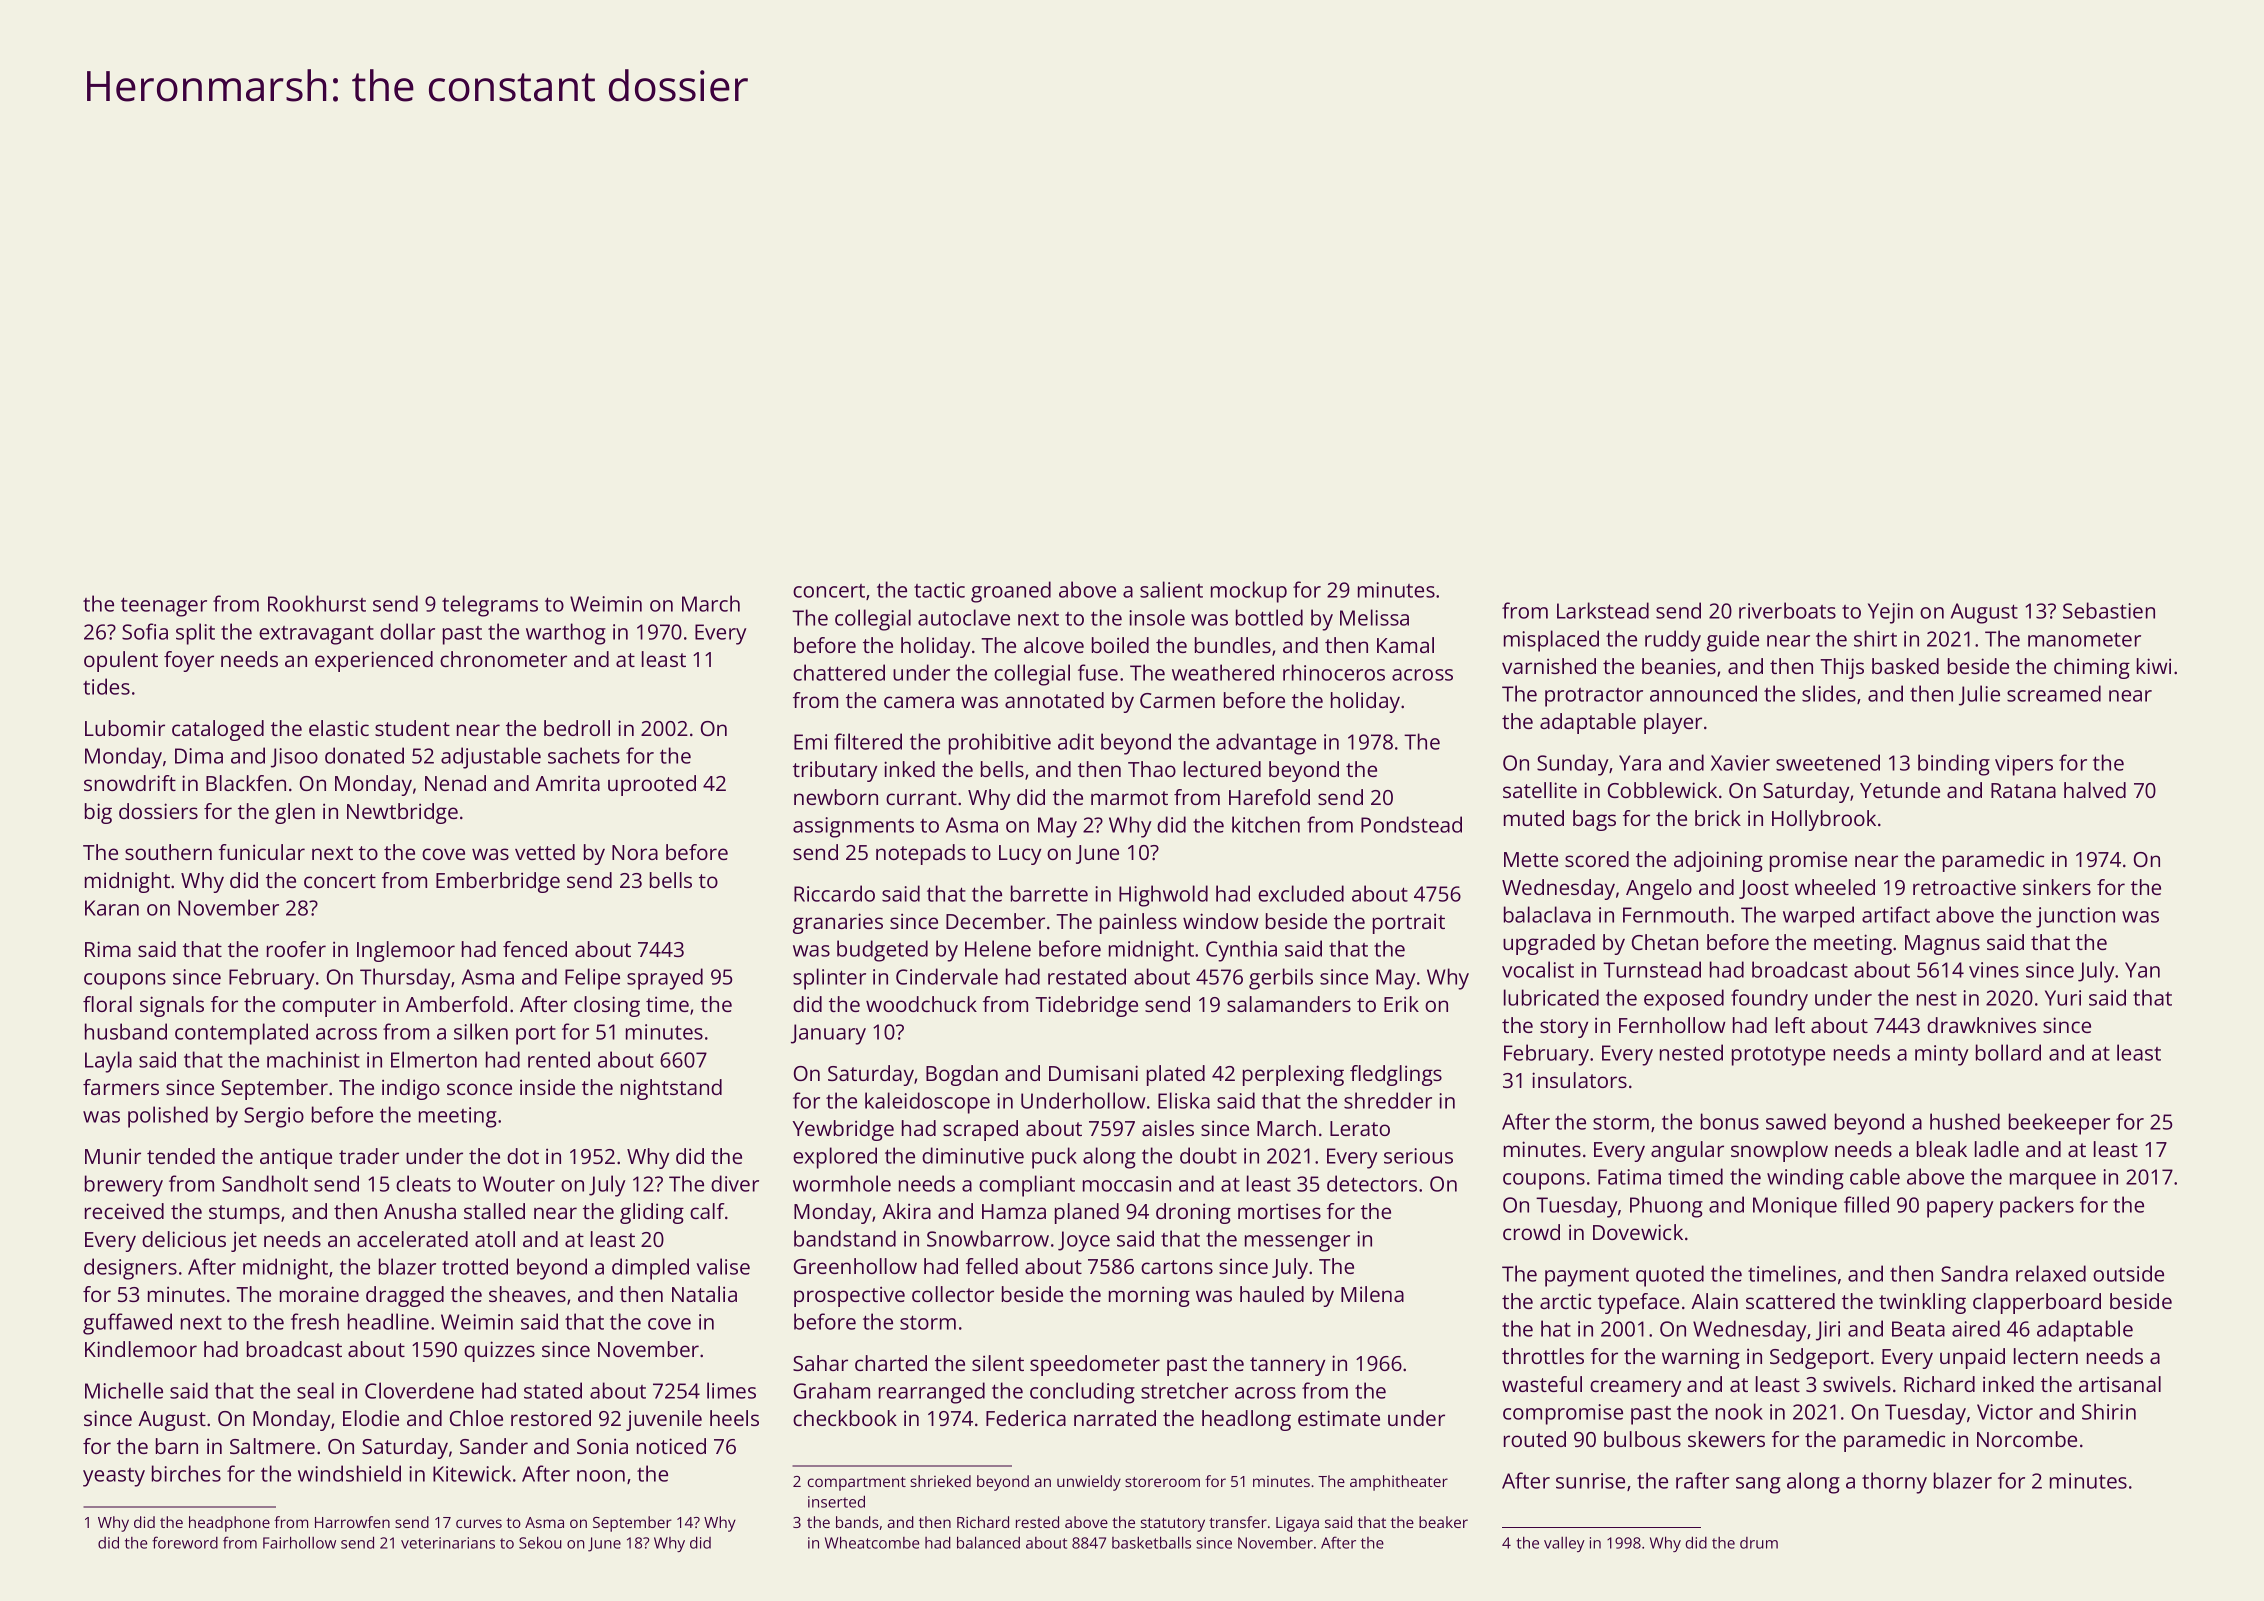 The width and height of the image is (2264, 1601). What do you see at coordinates (352, 1522) in the image?
I see `Harrowfen` at bounding box center [352, 1522].
